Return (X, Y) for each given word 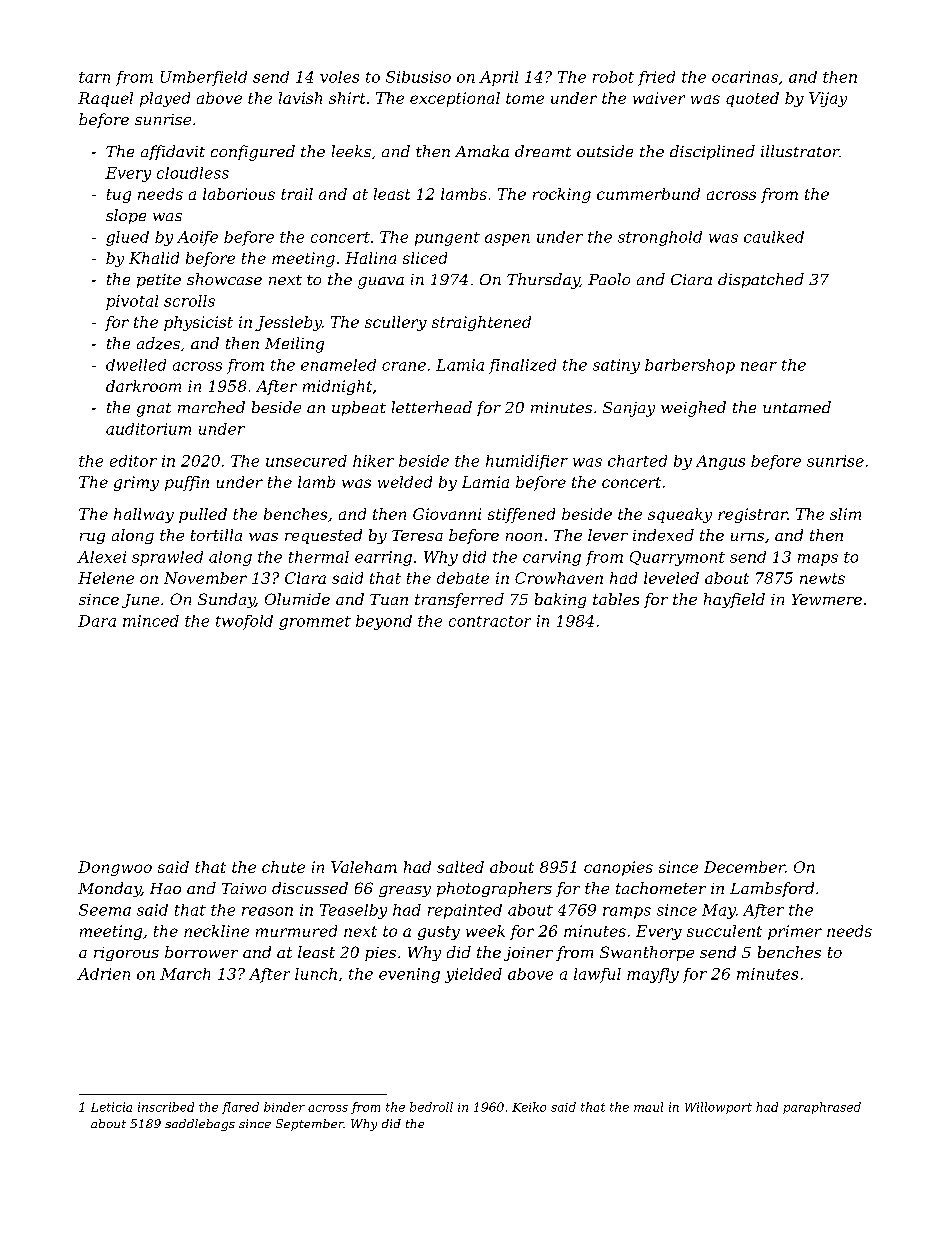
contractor (490, 621)
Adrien (103, 974)
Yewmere (827, 599)
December (744, 867)
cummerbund (648, 194)
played (165, 99)
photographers (494, 889)
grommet (315, 623)
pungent (447, 239)
